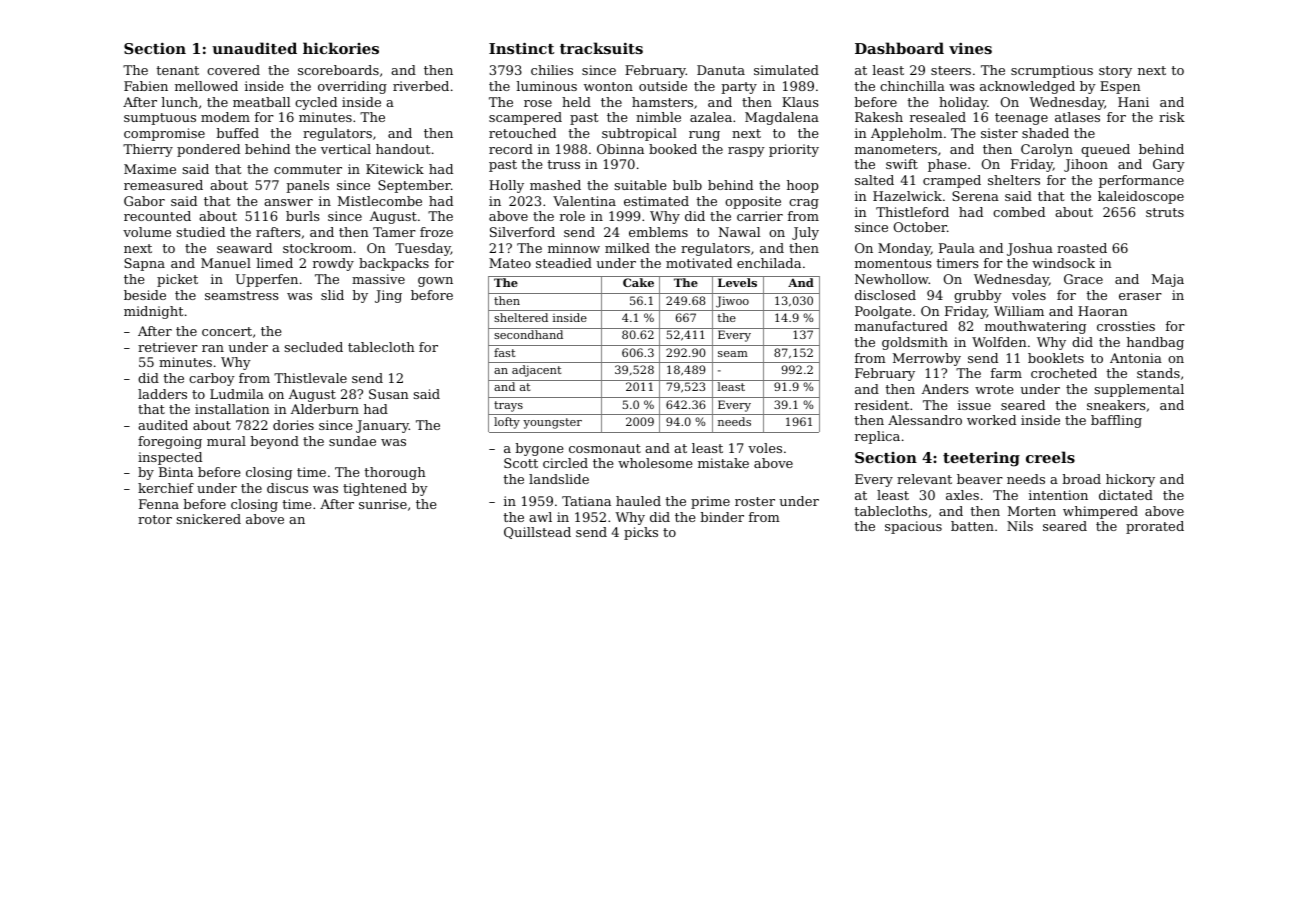  I want to click on Serena, so click(975, 196).
